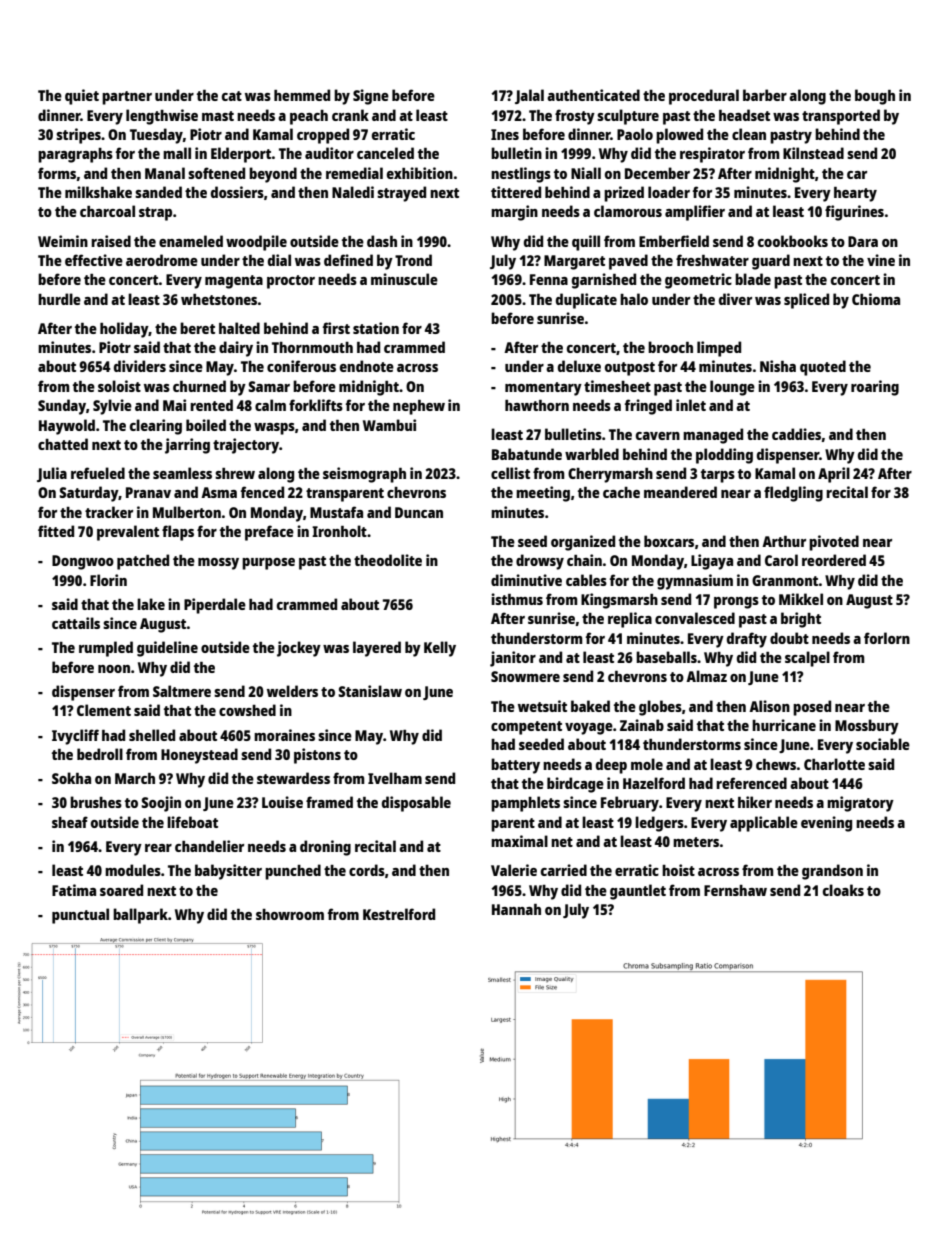 Image resolution: width=952 pixels, height=1233 pixels. I want to click on preface, so click(269, 533).
